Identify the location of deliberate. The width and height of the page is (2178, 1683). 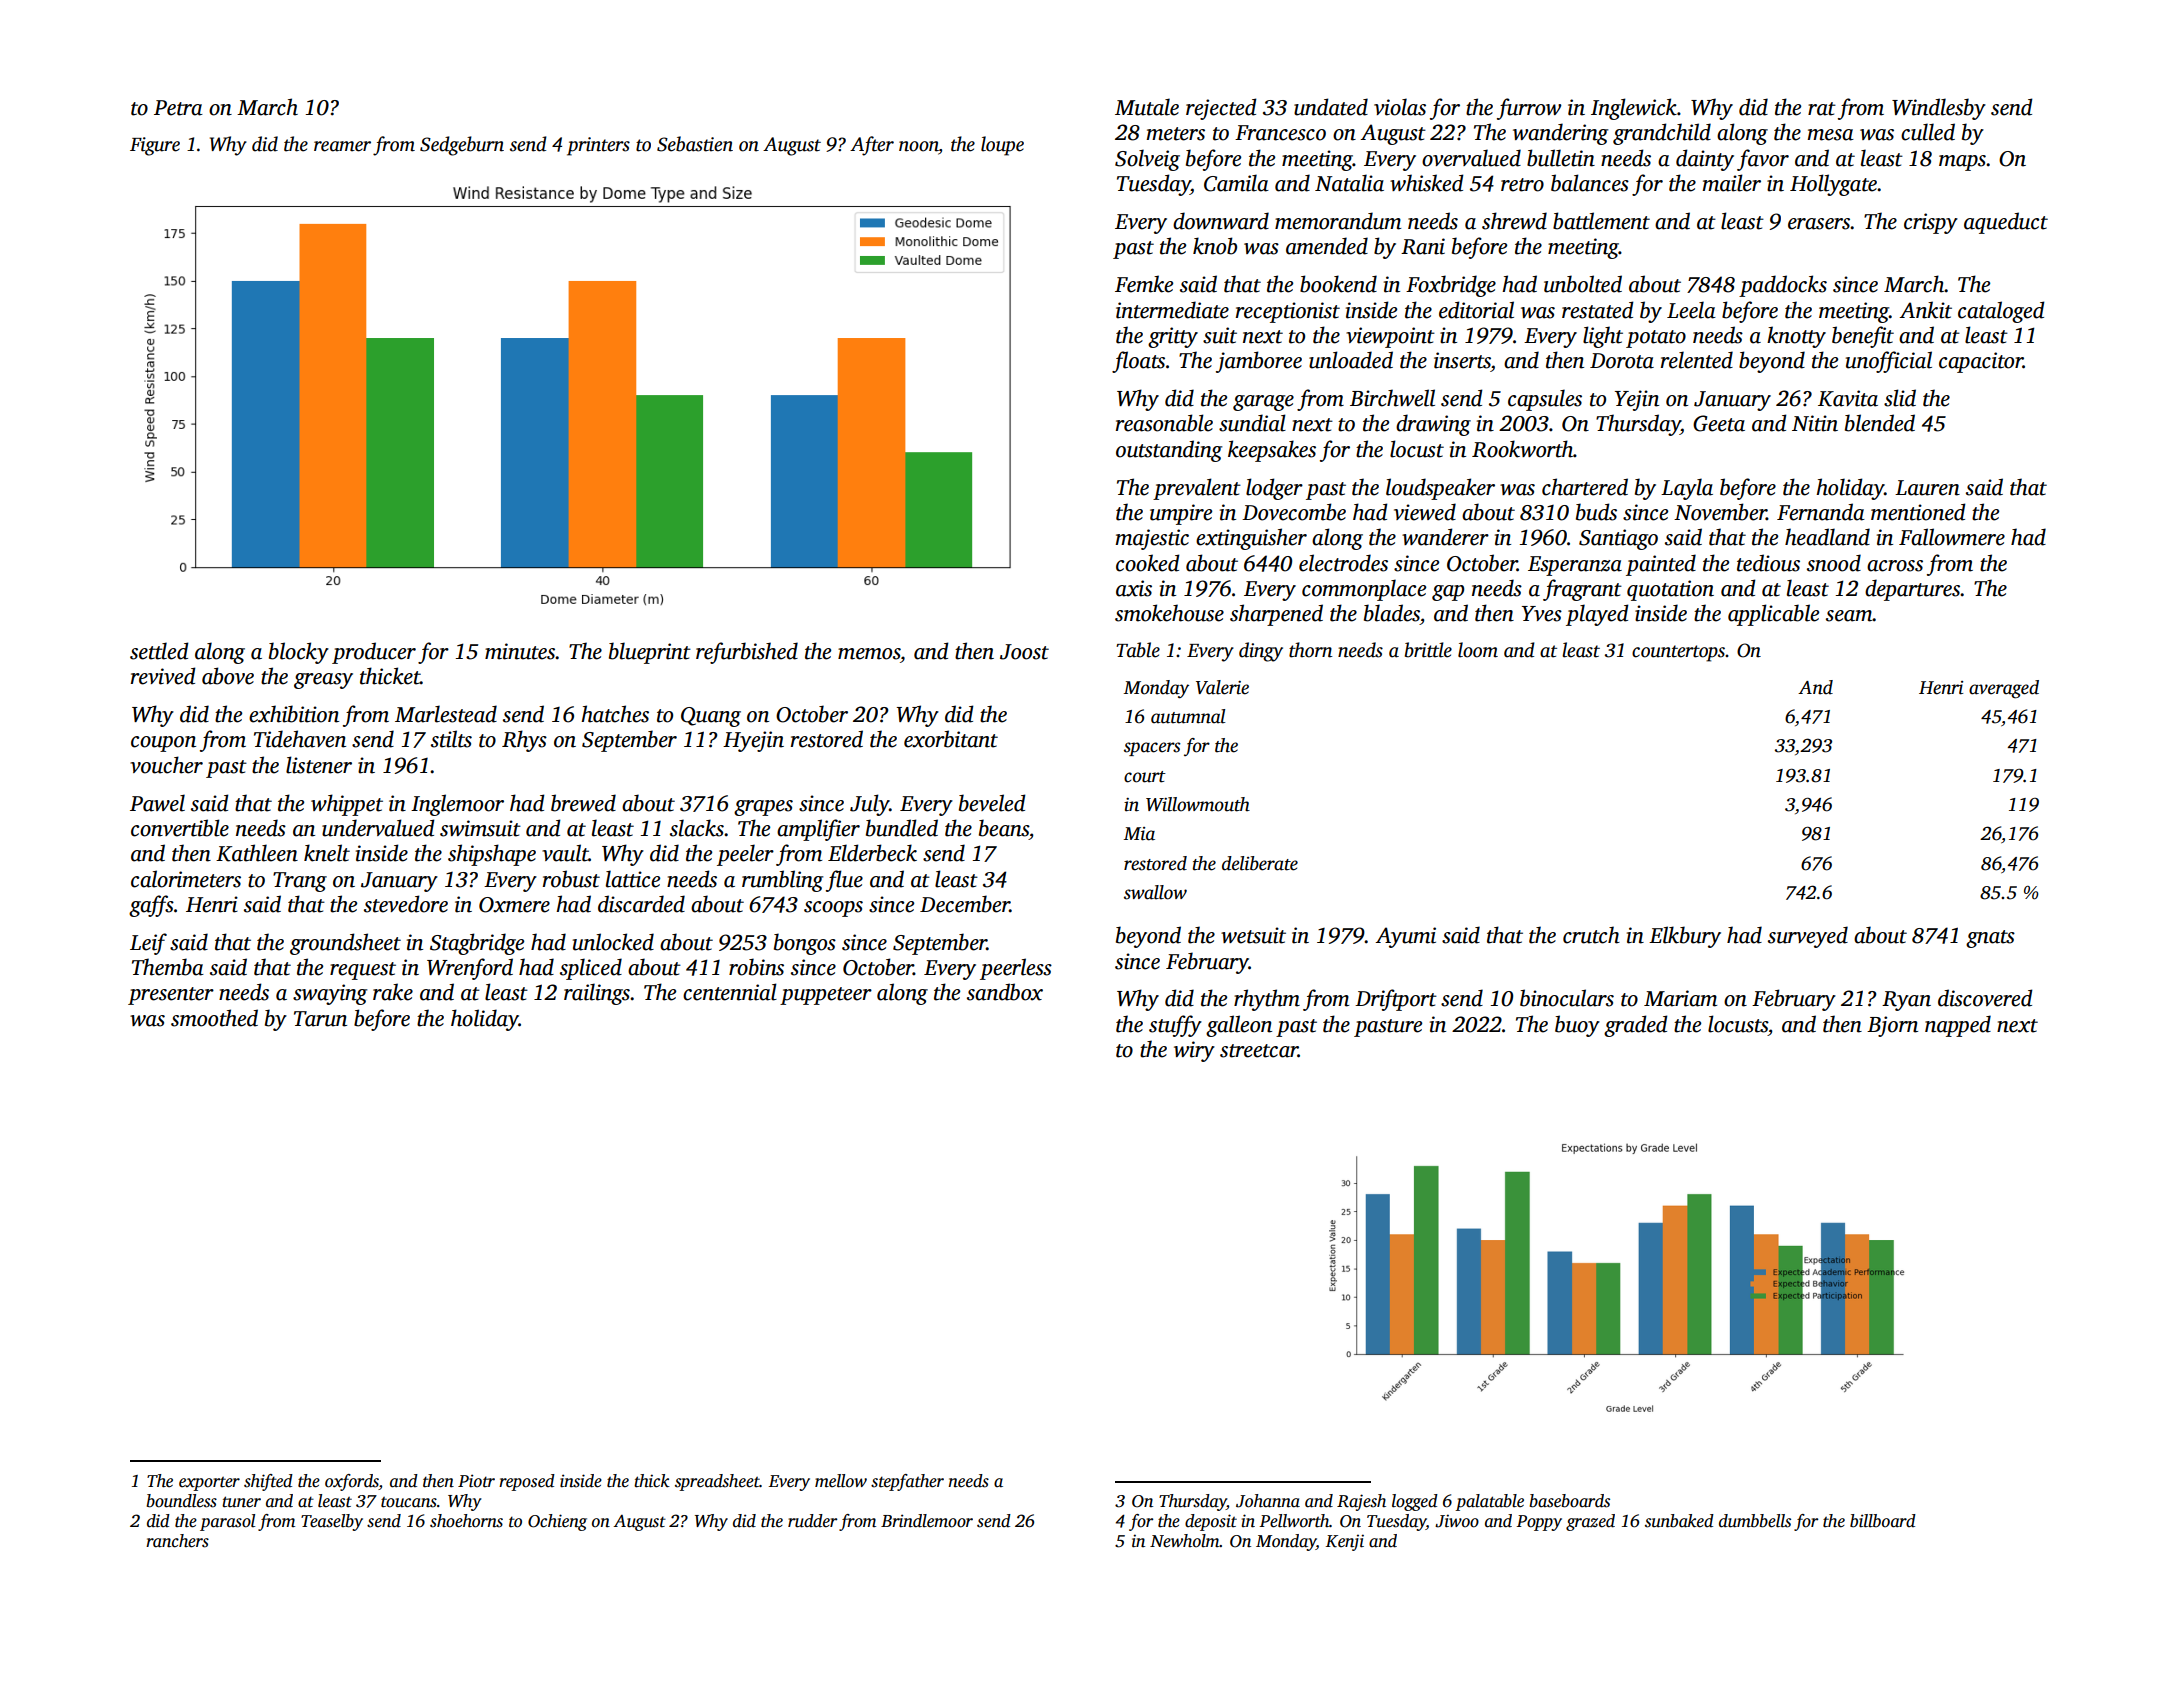
(1260, 863).
